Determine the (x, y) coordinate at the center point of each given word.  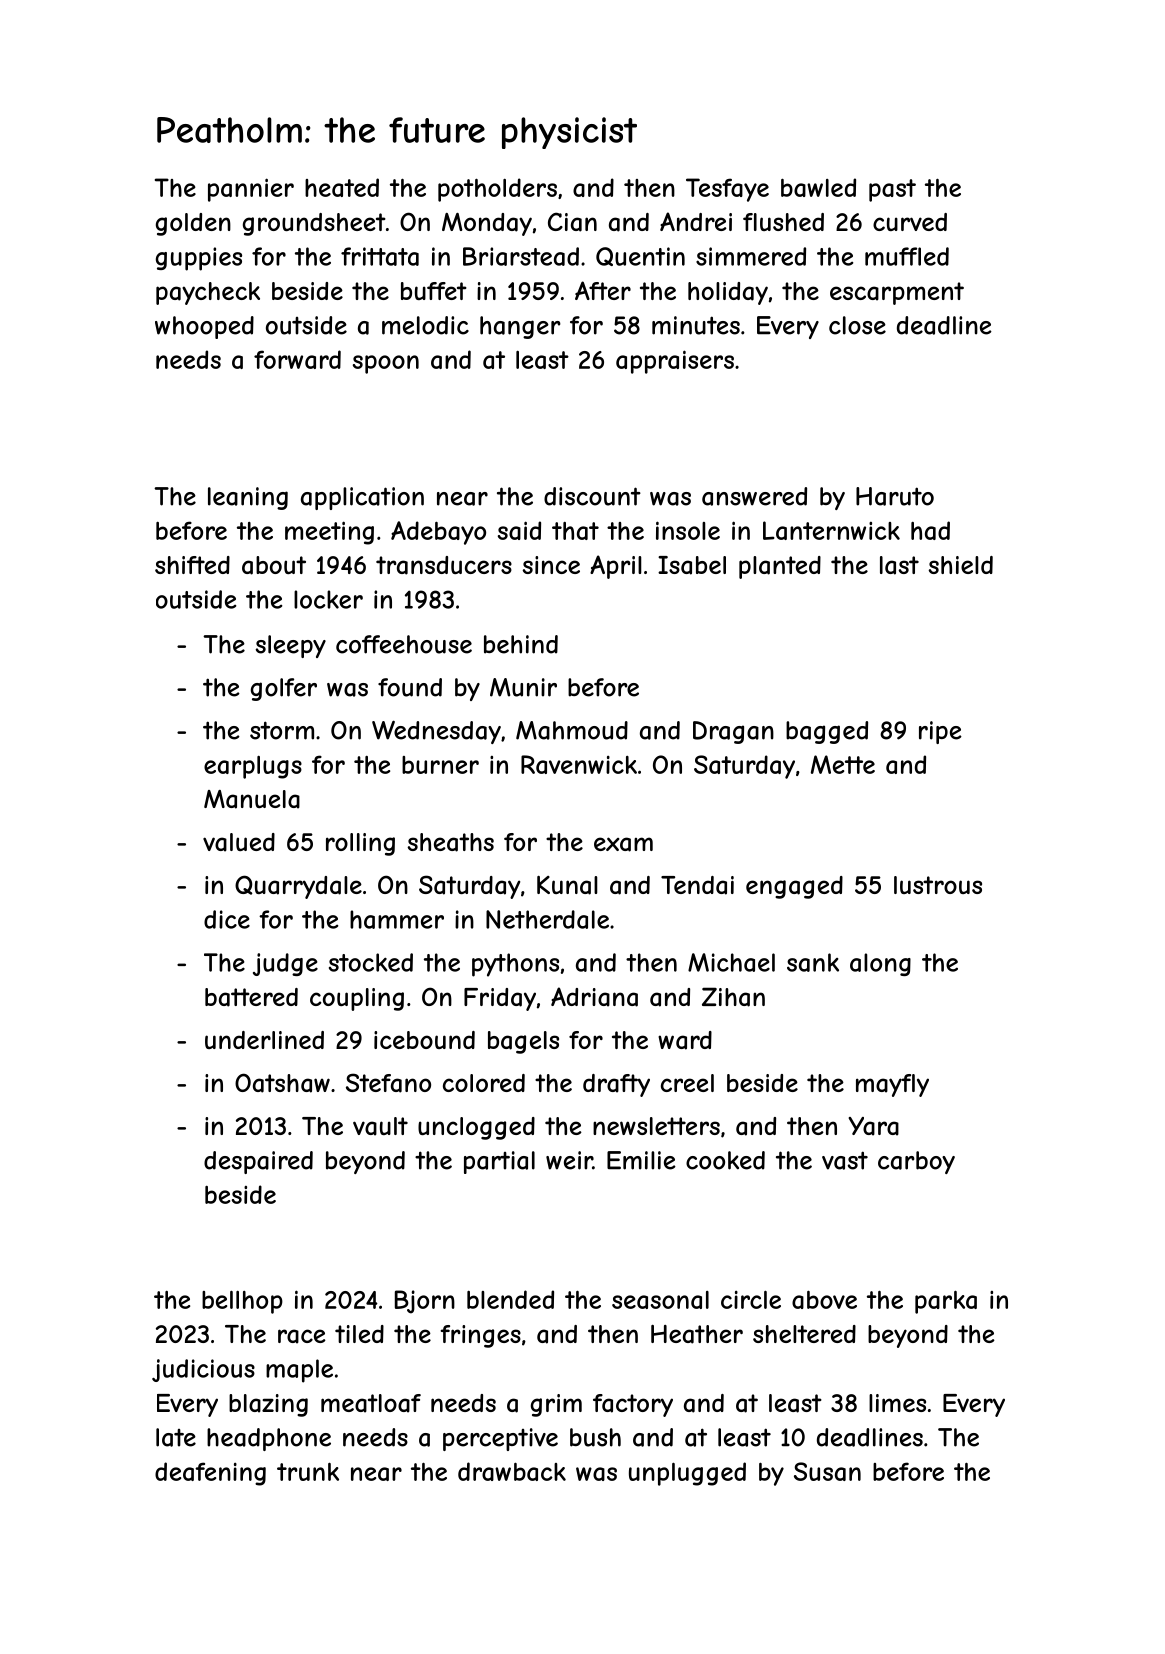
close (857, 325)
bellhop (242, 1302)
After (603, 290)
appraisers (675, 362)
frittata (380, 256)
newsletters (656, 1126)
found (410, 687)
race (302, 1336)
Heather (697, 1334)
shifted (192, 565)
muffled (907, 256)
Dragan (733, 732)
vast (845, 1160)
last (899, 565)
